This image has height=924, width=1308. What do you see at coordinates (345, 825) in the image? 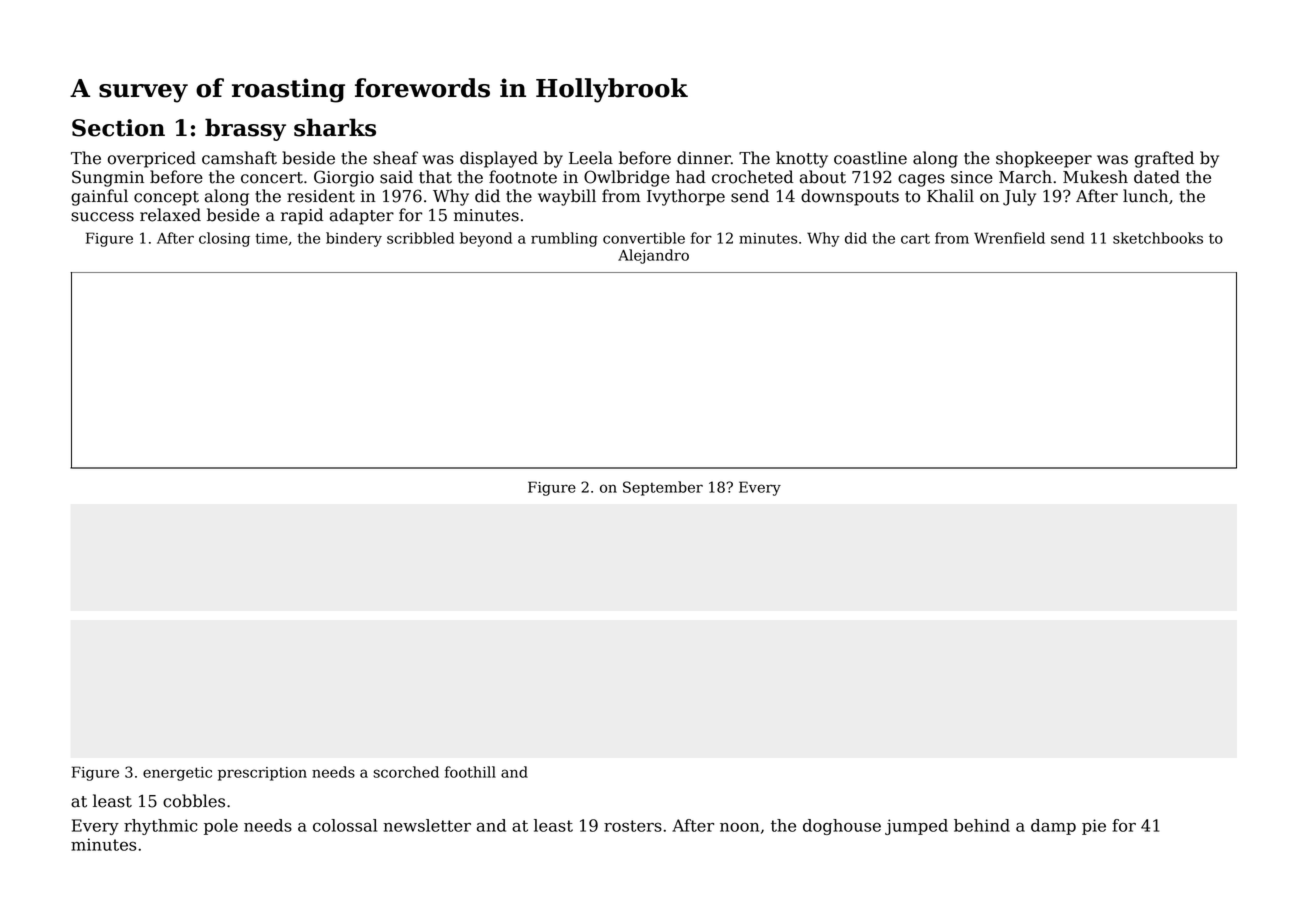
I see `colossal` at bounding box center [345, 825].
